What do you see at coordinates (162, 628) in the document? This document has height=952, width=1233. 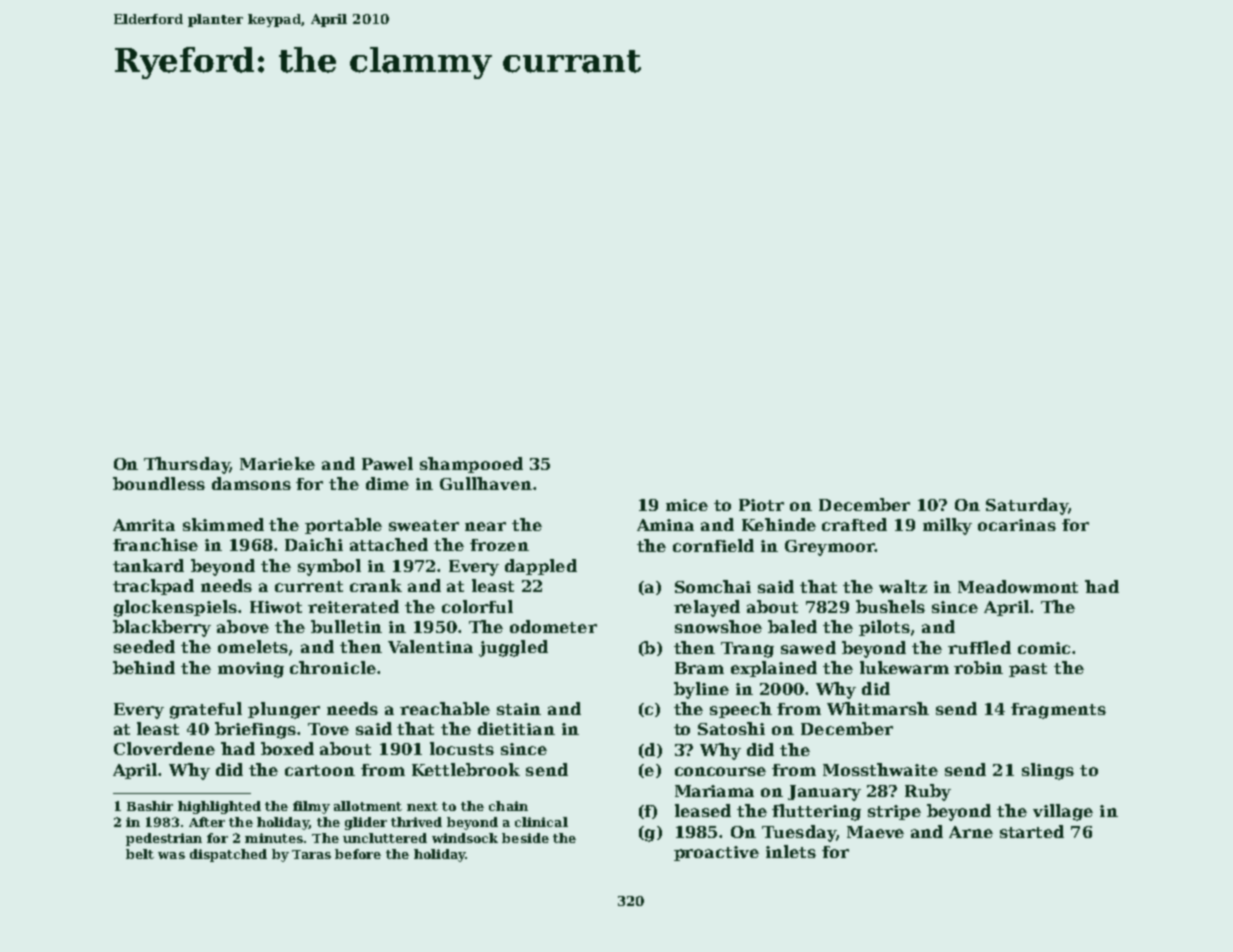 I see `blackberry` at bounding box center [162, 628].
